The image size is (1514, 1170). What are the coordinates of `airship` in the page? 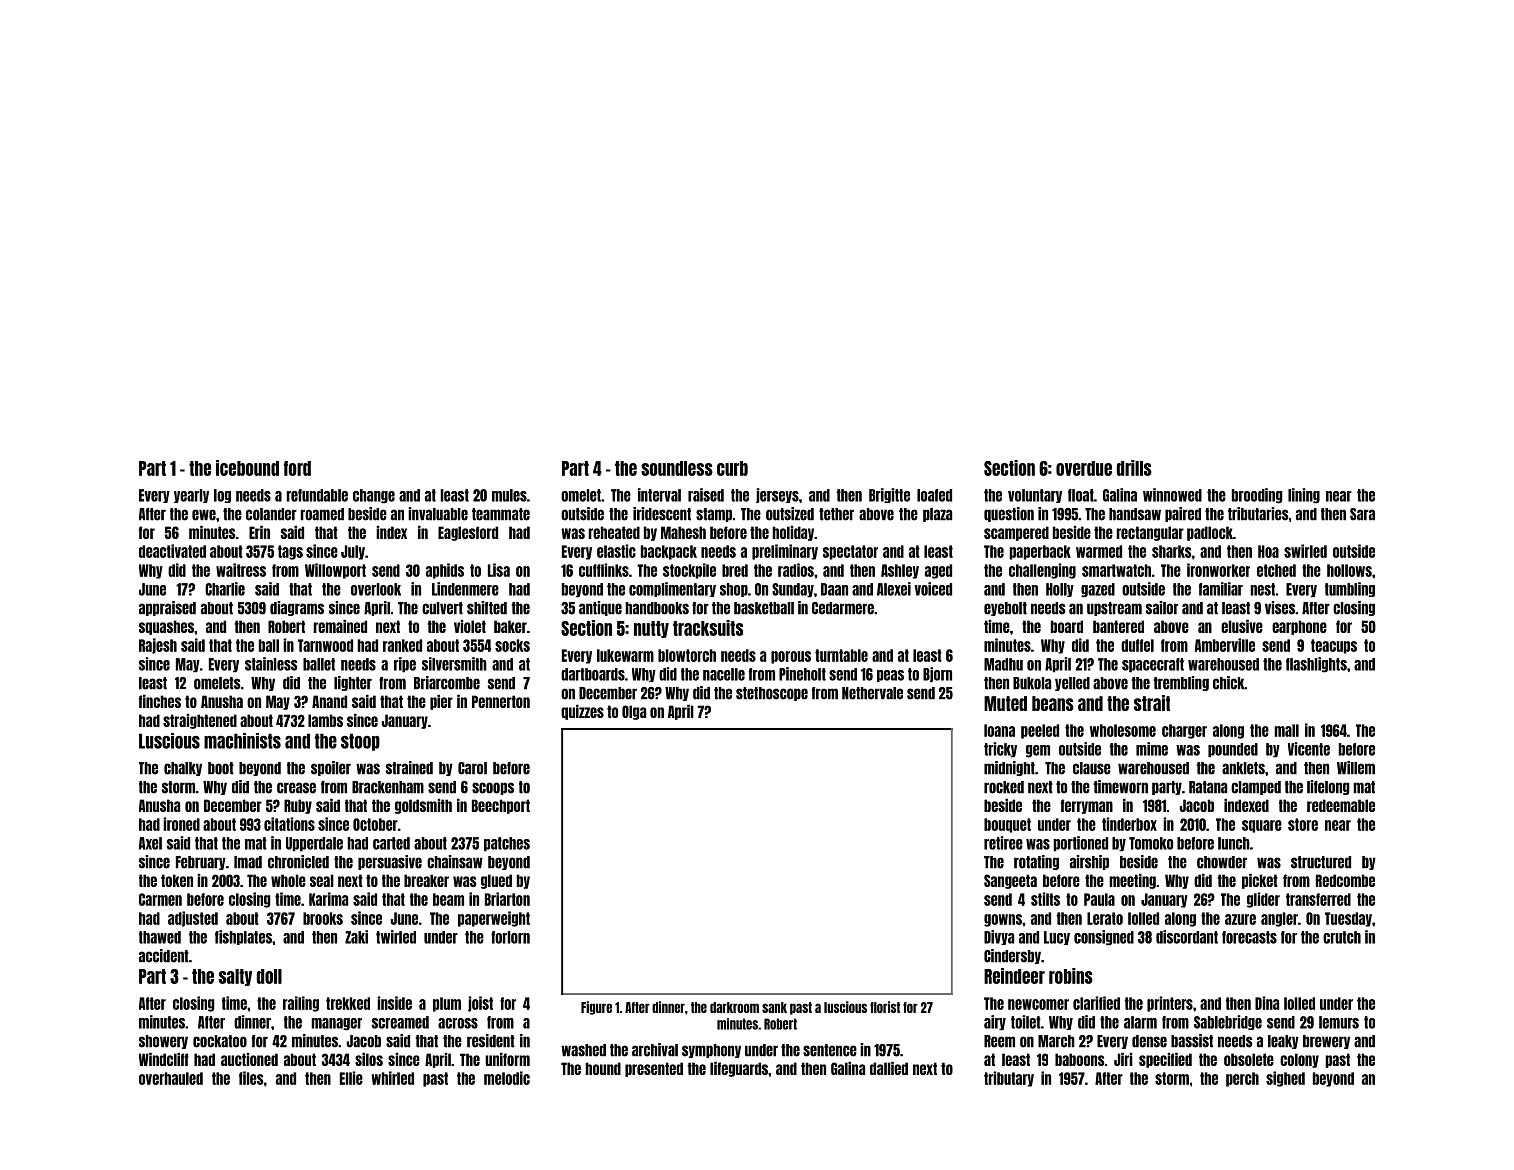 It's located at (1089, 862).
